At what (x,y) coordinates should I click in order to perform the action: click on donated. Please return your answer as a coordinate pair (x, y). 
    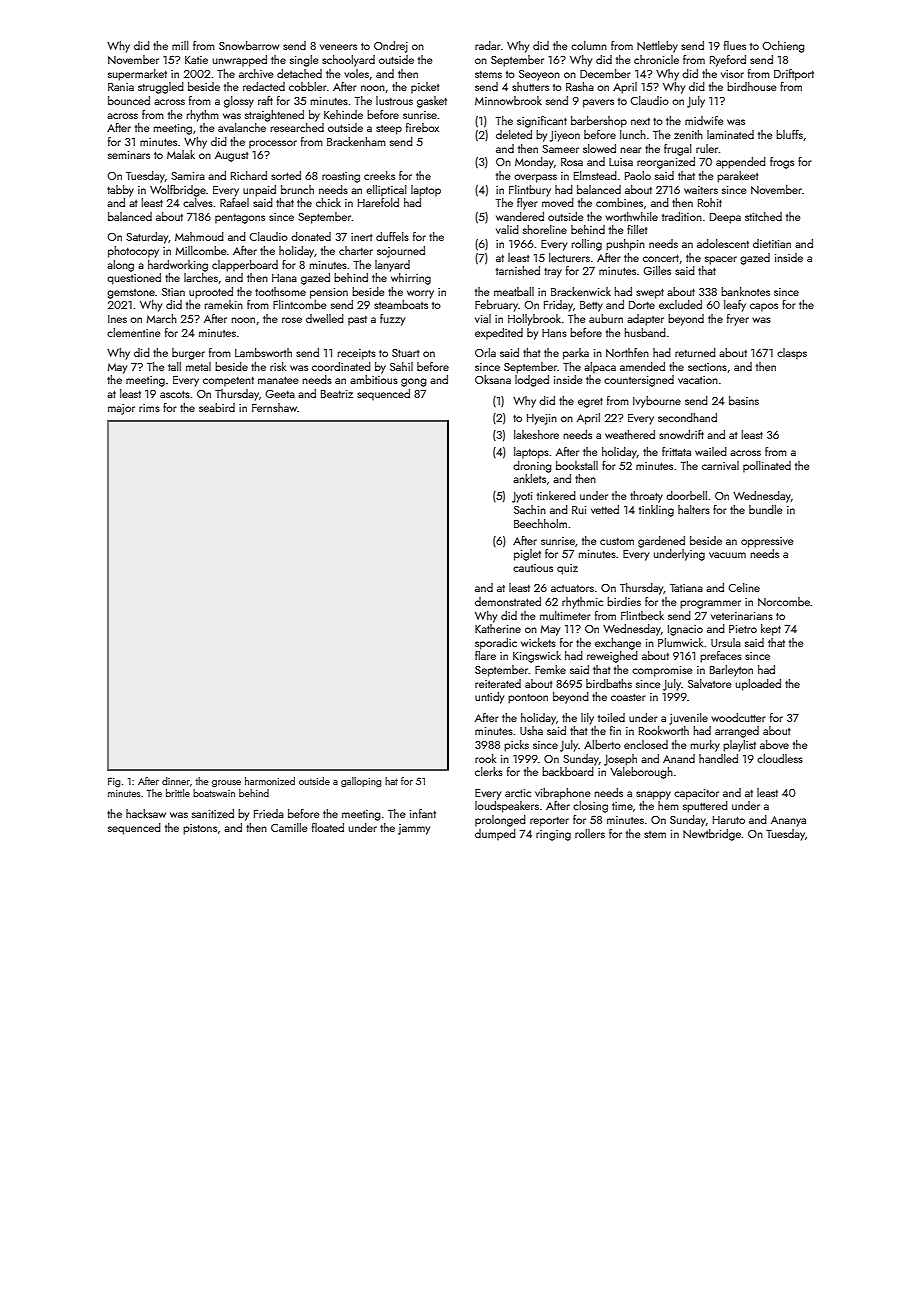
    Looking at the image, I should click on (311, 236).
